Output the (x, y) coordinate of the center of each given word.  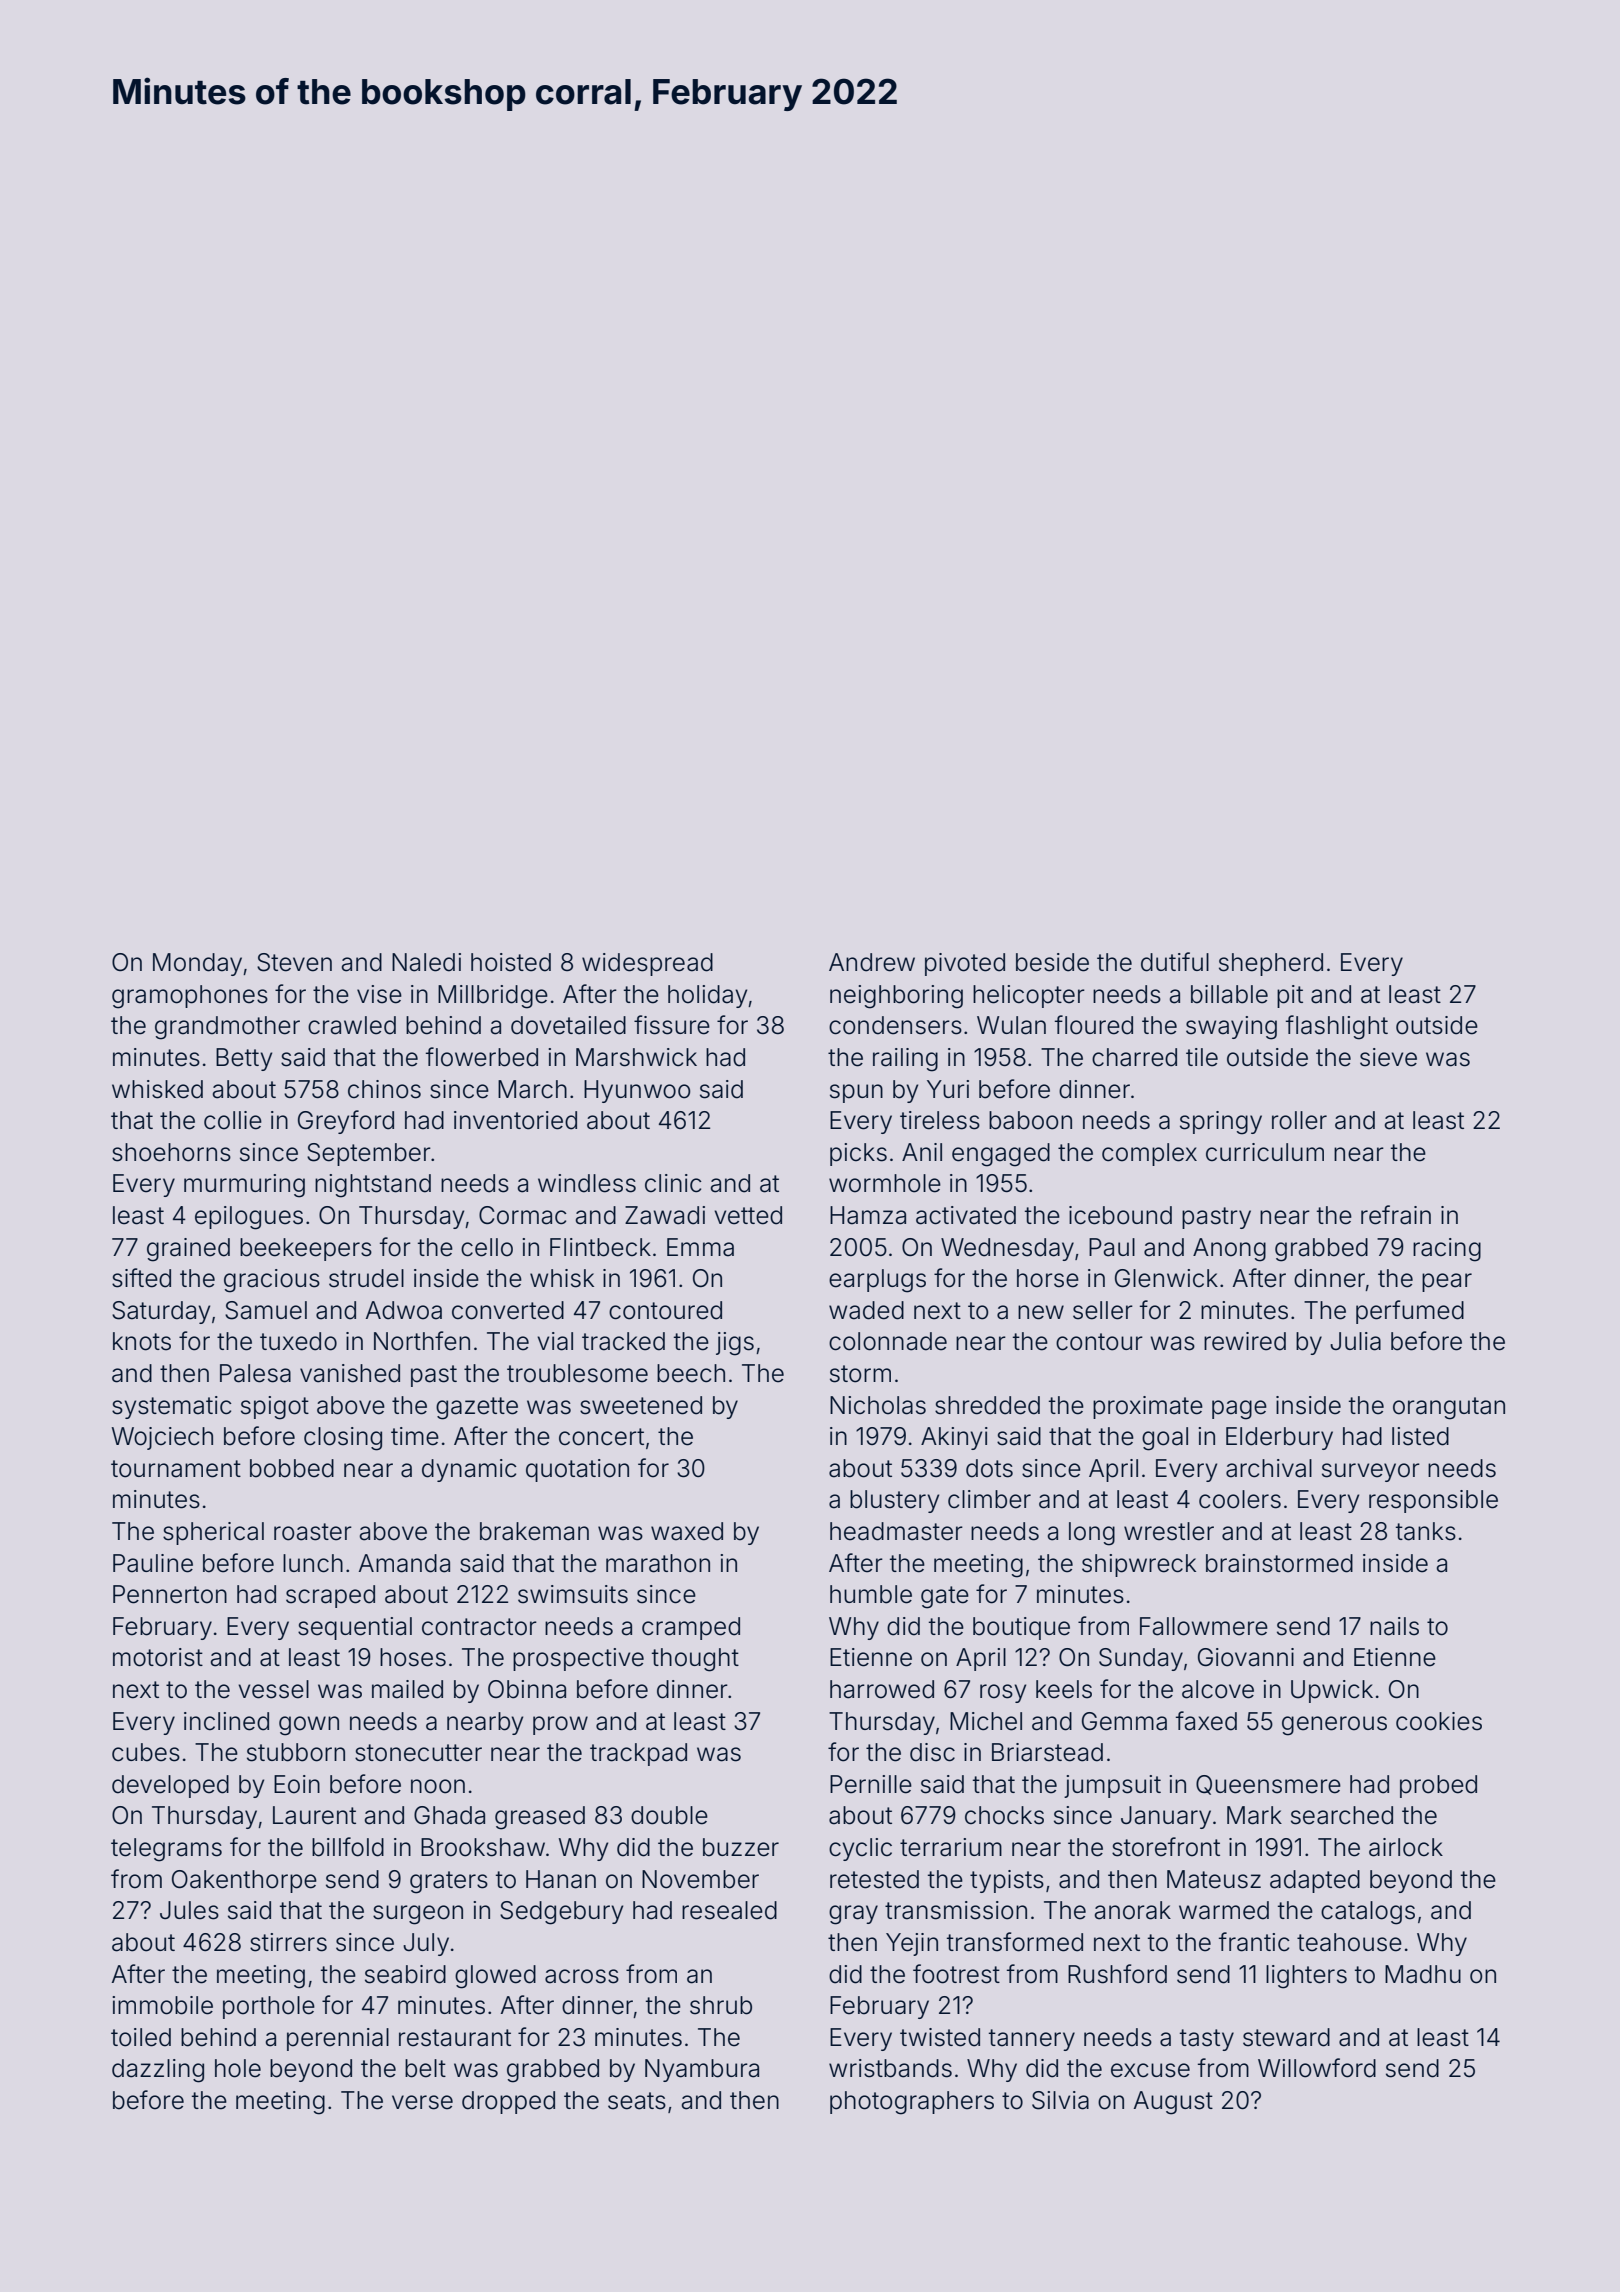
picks (858, 1154)
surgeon (418, 1915)
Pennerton (170, 1594)
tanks (1426, 1531)
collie (233, 1120)
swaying (1231, 1028)
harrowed (882, 1689)
